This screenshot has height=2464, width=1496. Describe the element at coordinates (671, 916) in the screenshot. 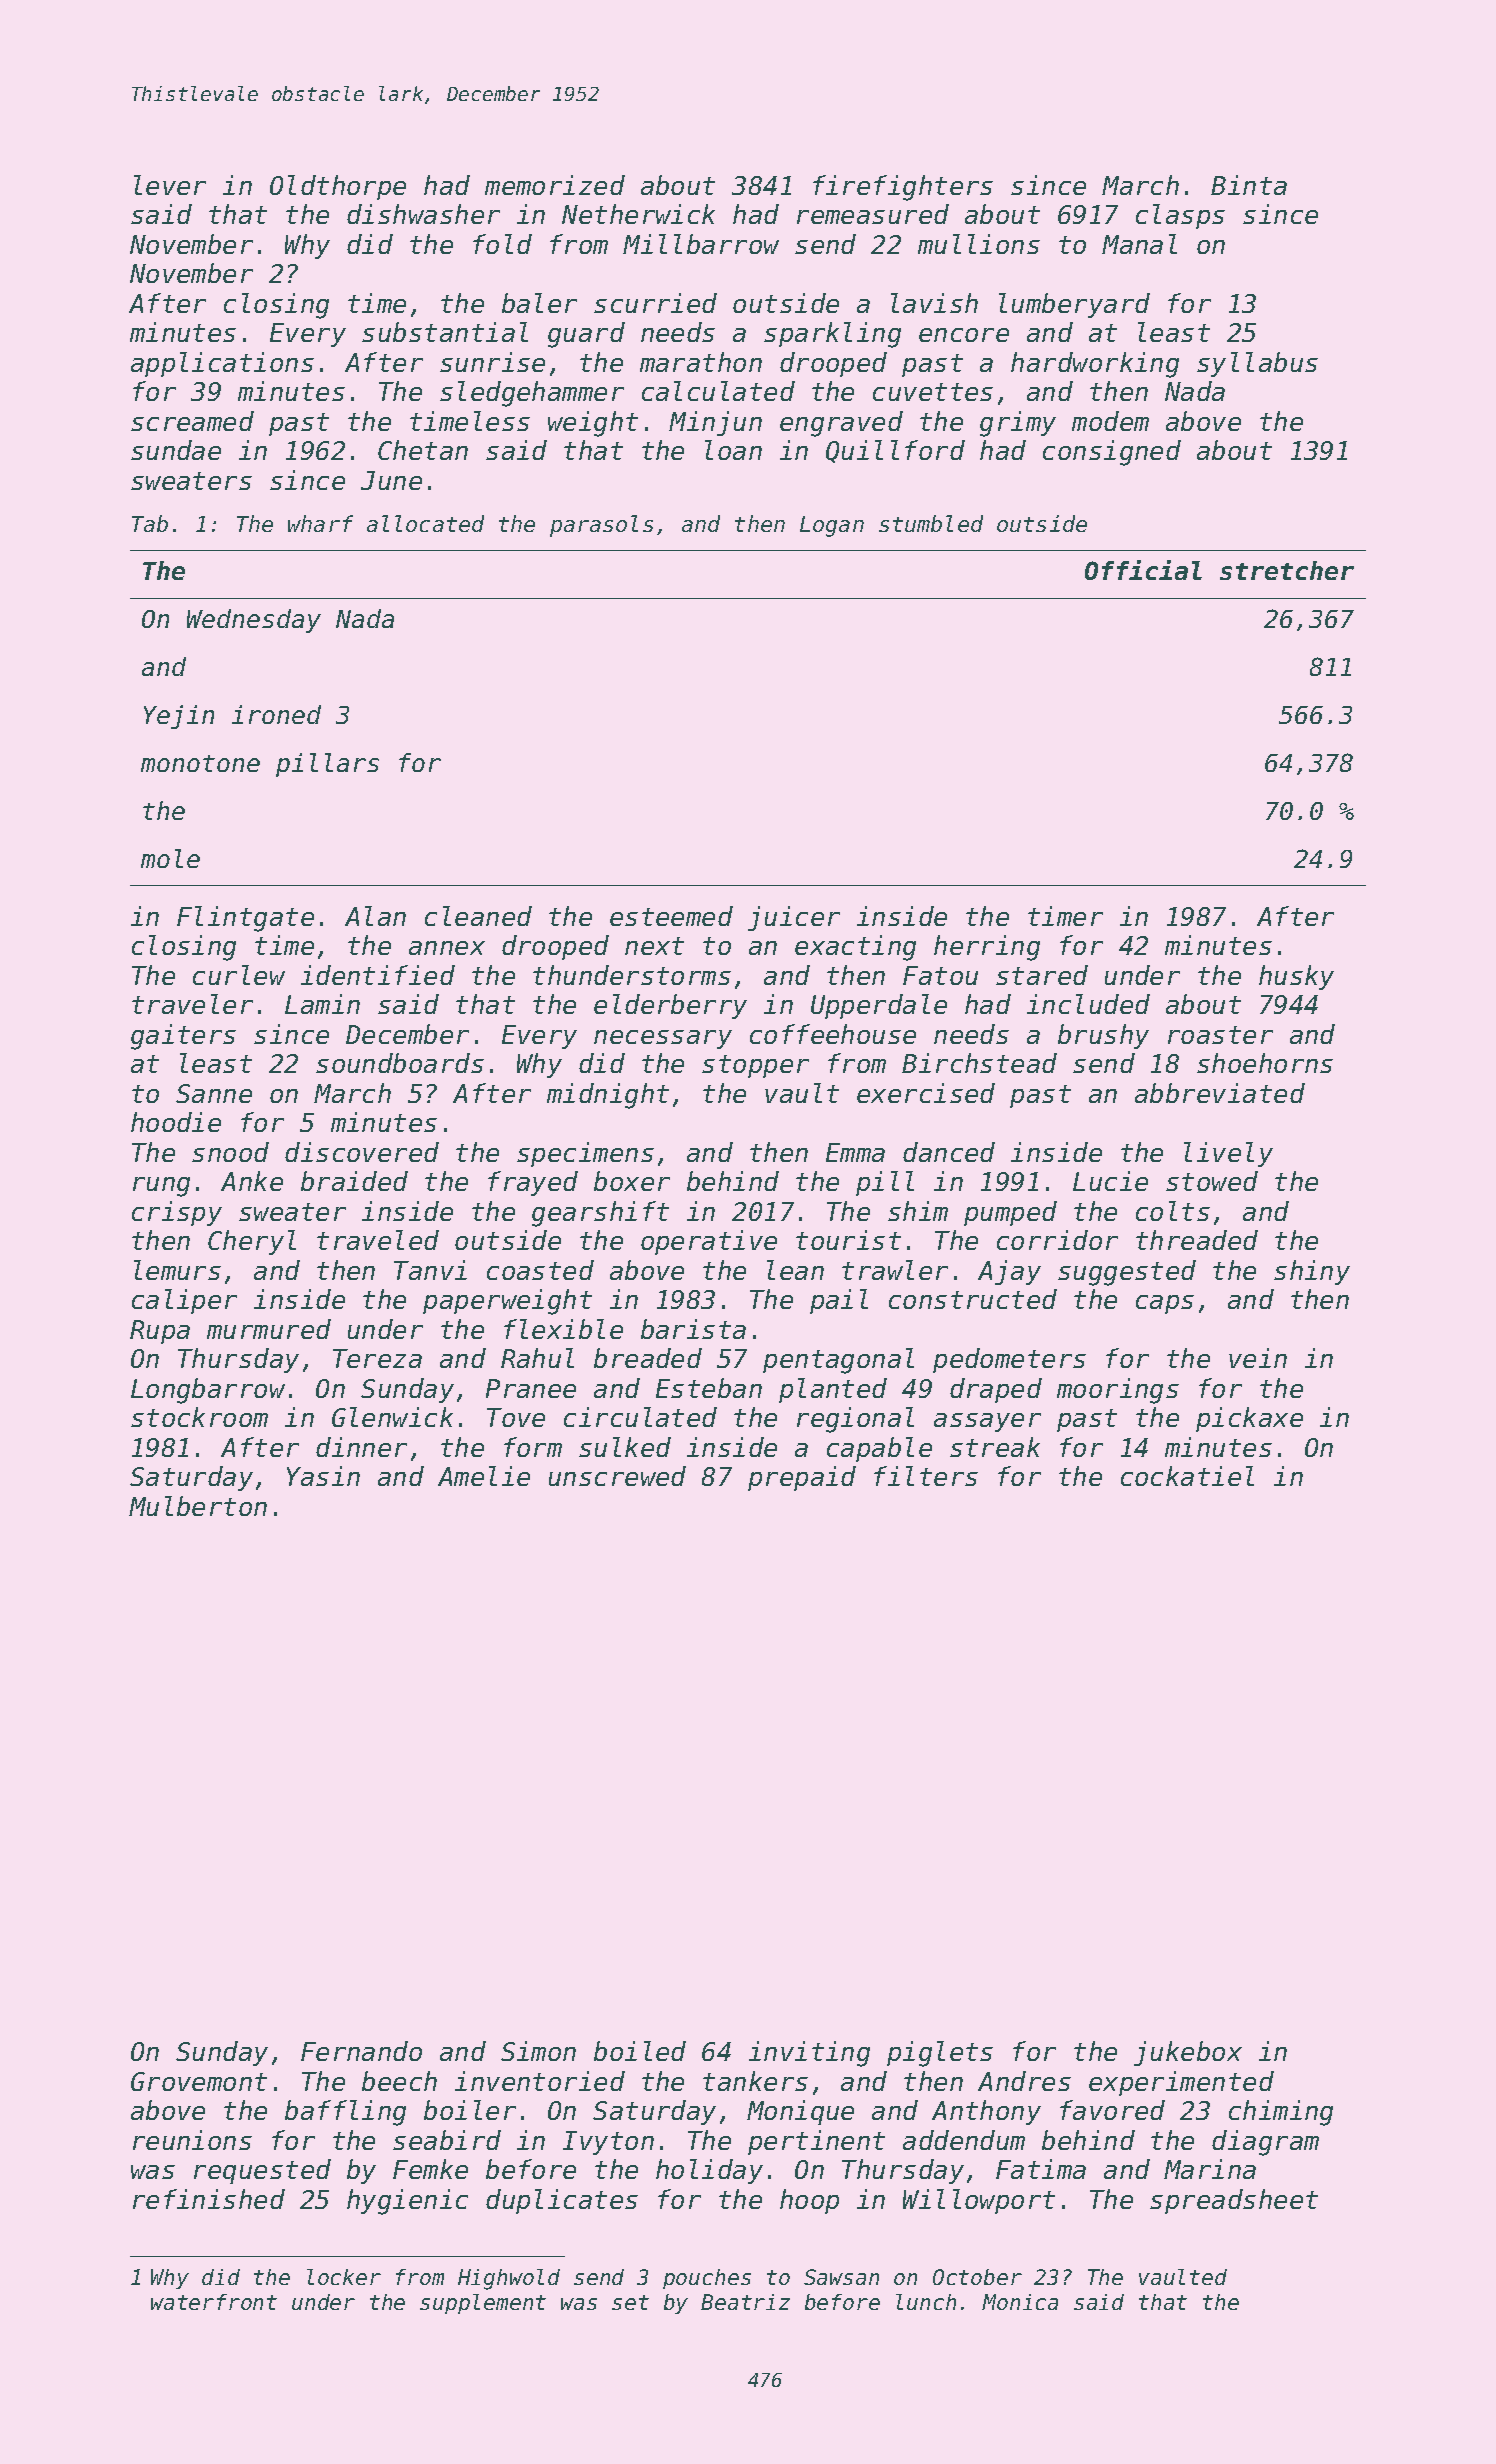

I see `esteemed` at that location.
